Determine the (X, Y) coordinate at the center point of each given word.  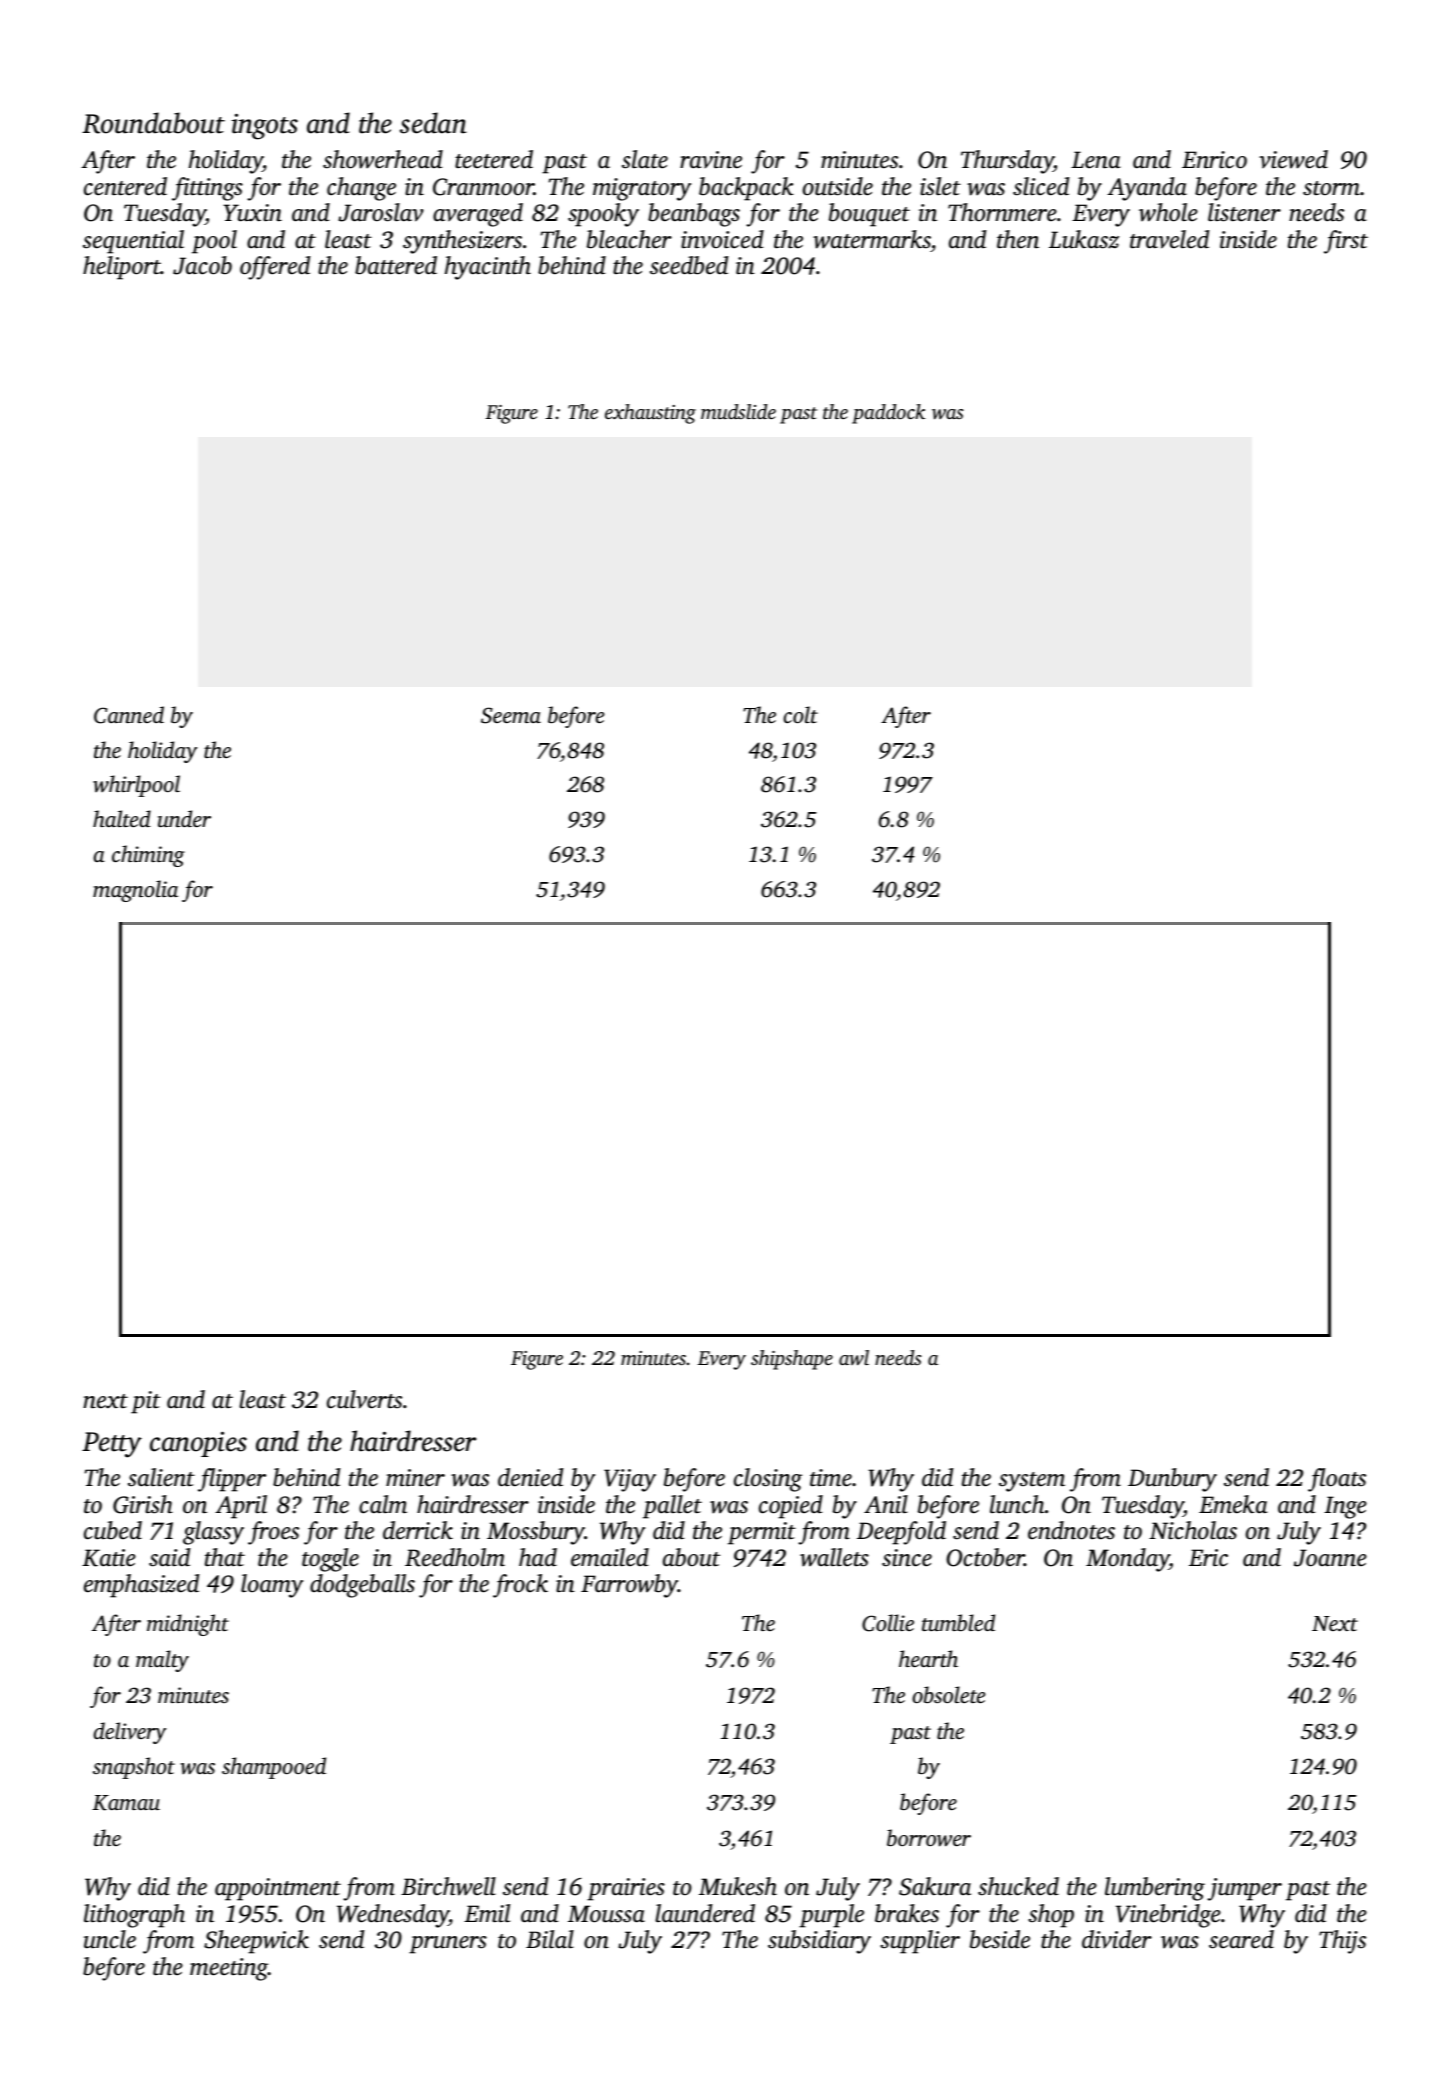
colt (801, 714)
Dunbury (1172, 1480)
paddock (888, 414)
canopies (198, 1444)
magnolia (135, 891)
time (831, 1478)
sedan (433, 123)
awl (854, 1358)
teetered (494, 159)
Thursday (1007, 162)
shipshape (792, 1360)
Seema (511, 715)
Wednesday (393, 1916)
